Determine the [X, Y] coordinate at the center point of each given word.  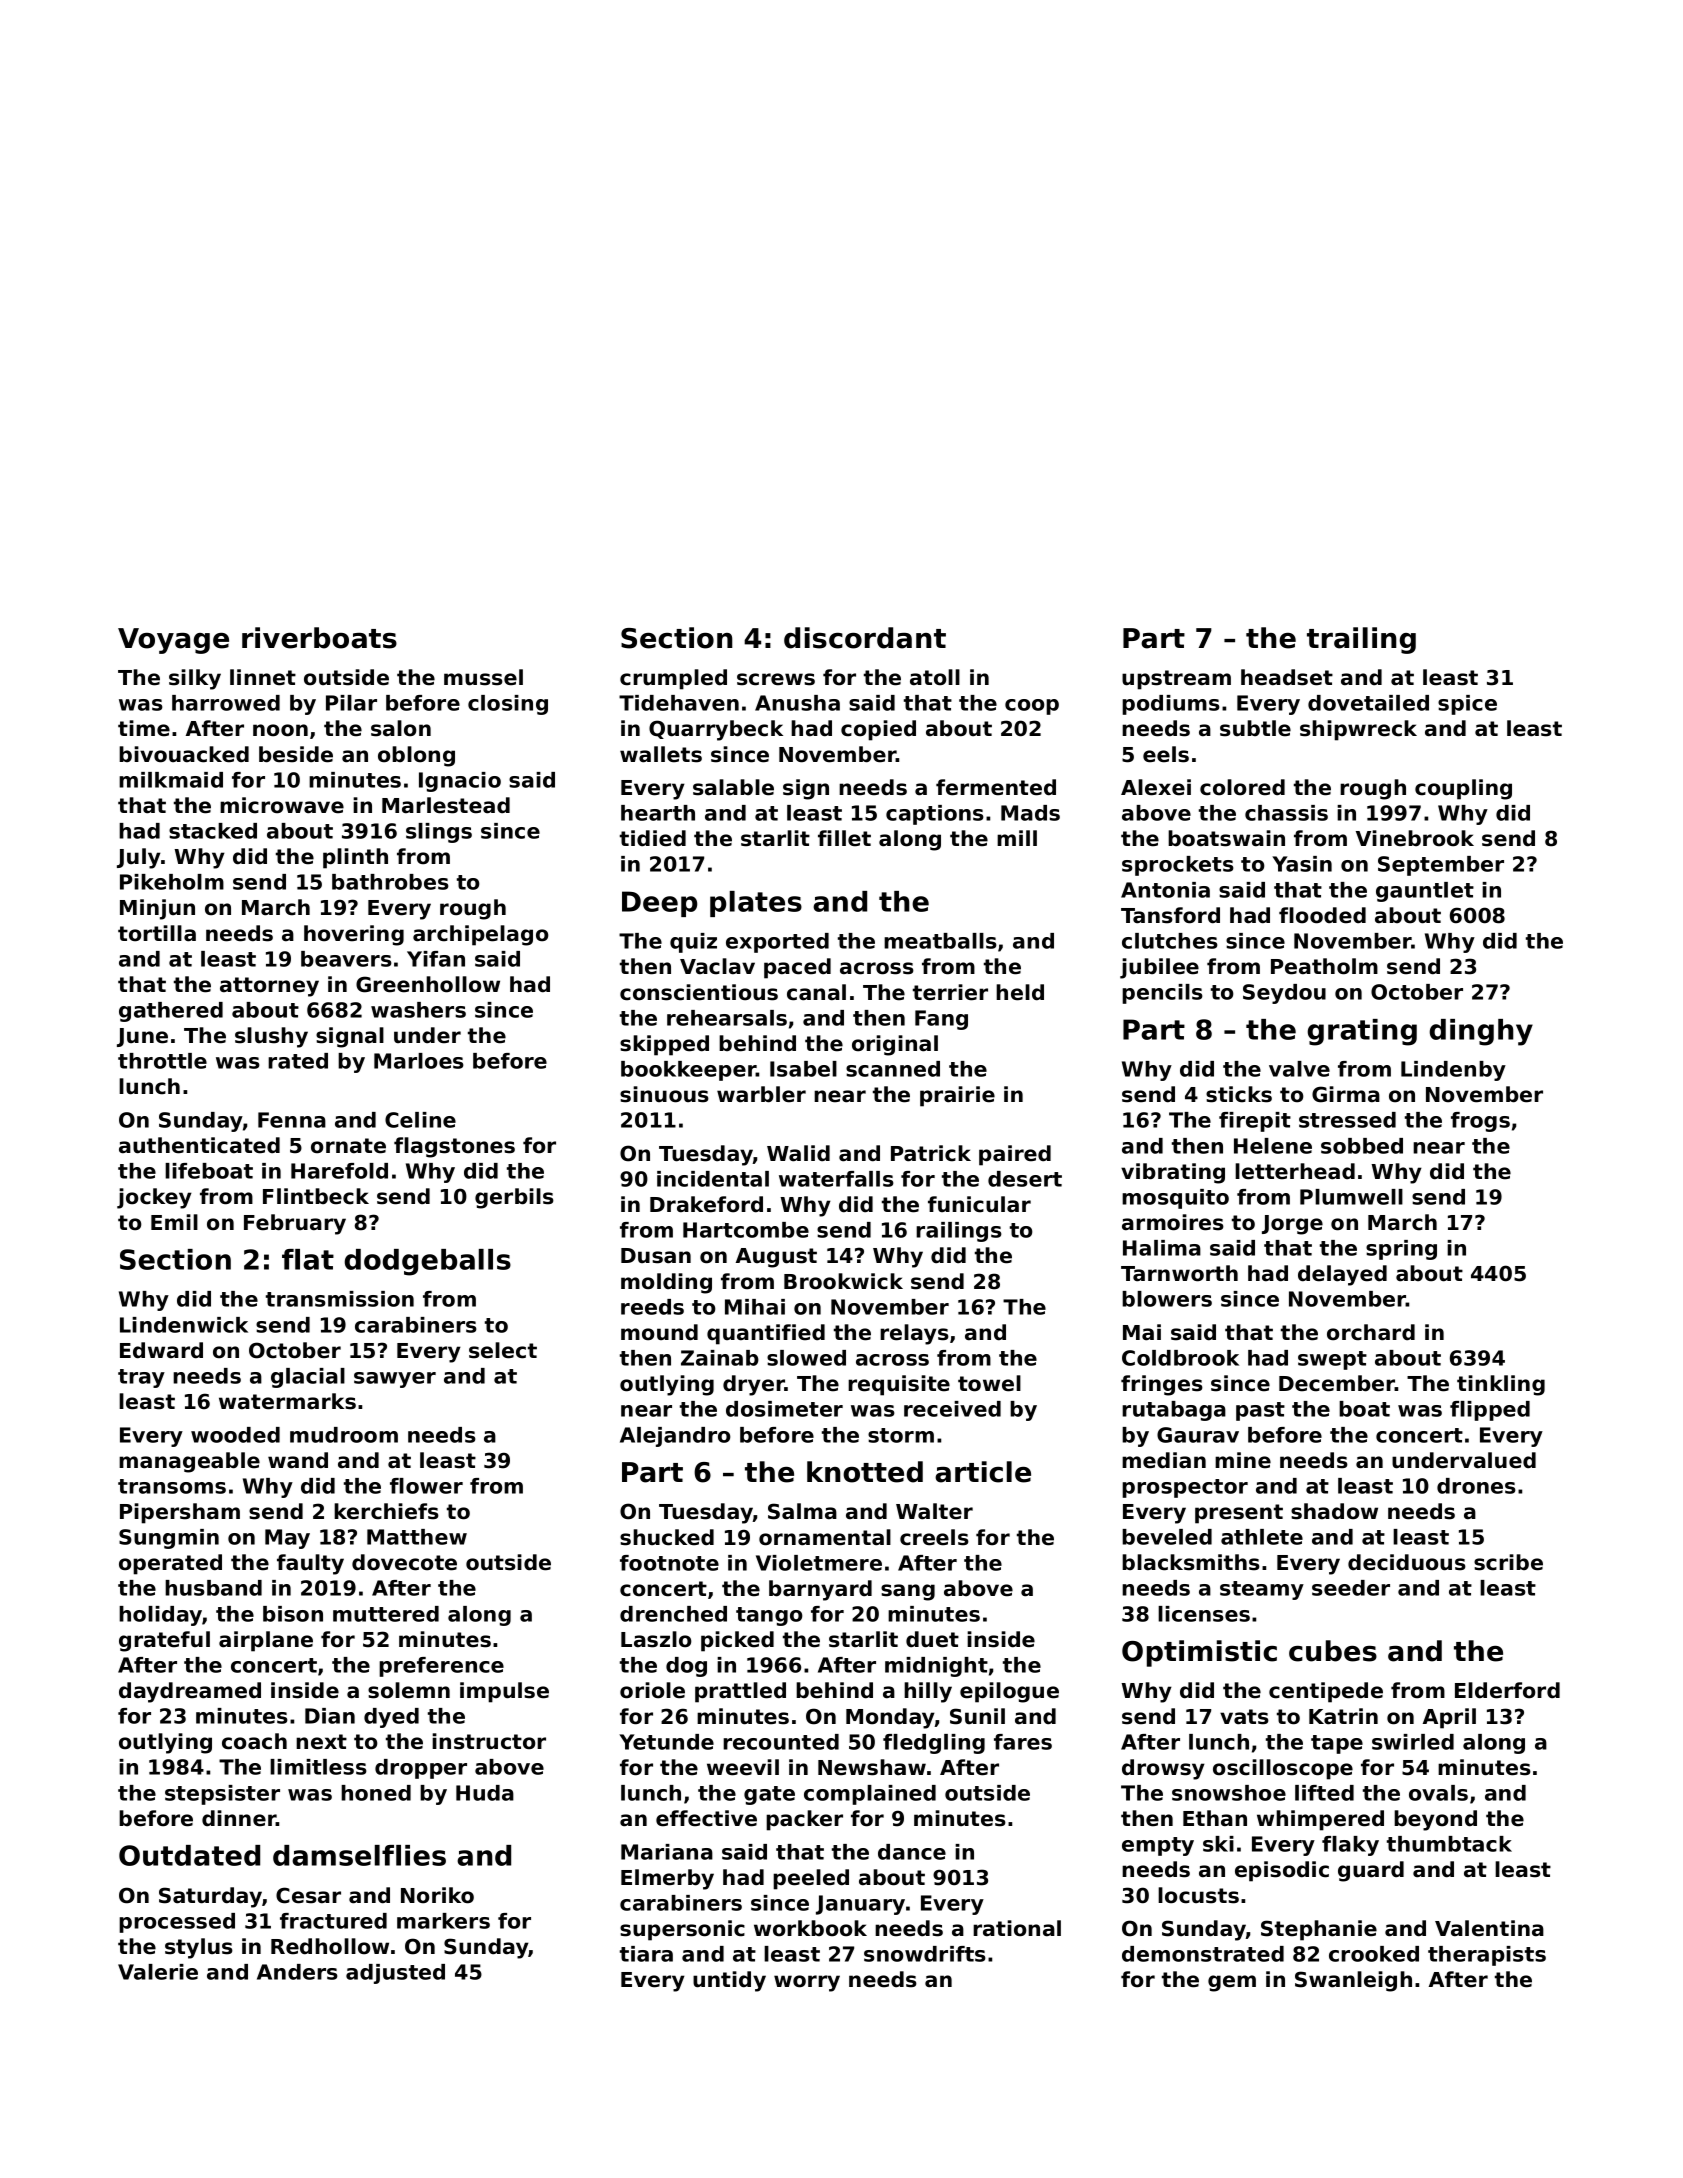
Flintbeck [316, 1196]
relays [914, 1334]
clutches [1170, 941]
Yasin [1302, 864]
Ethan [1215, 1818]
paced [797, 968]
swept [1332, 1360]
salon [401, 728]
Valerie [158, 1972]
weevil [743, 1767]
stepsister [222, 1795]
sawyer [395, 1380]
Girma [1346, 1094]
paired [1015, 1155]
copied [878, 730]
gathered [171, 1012]
